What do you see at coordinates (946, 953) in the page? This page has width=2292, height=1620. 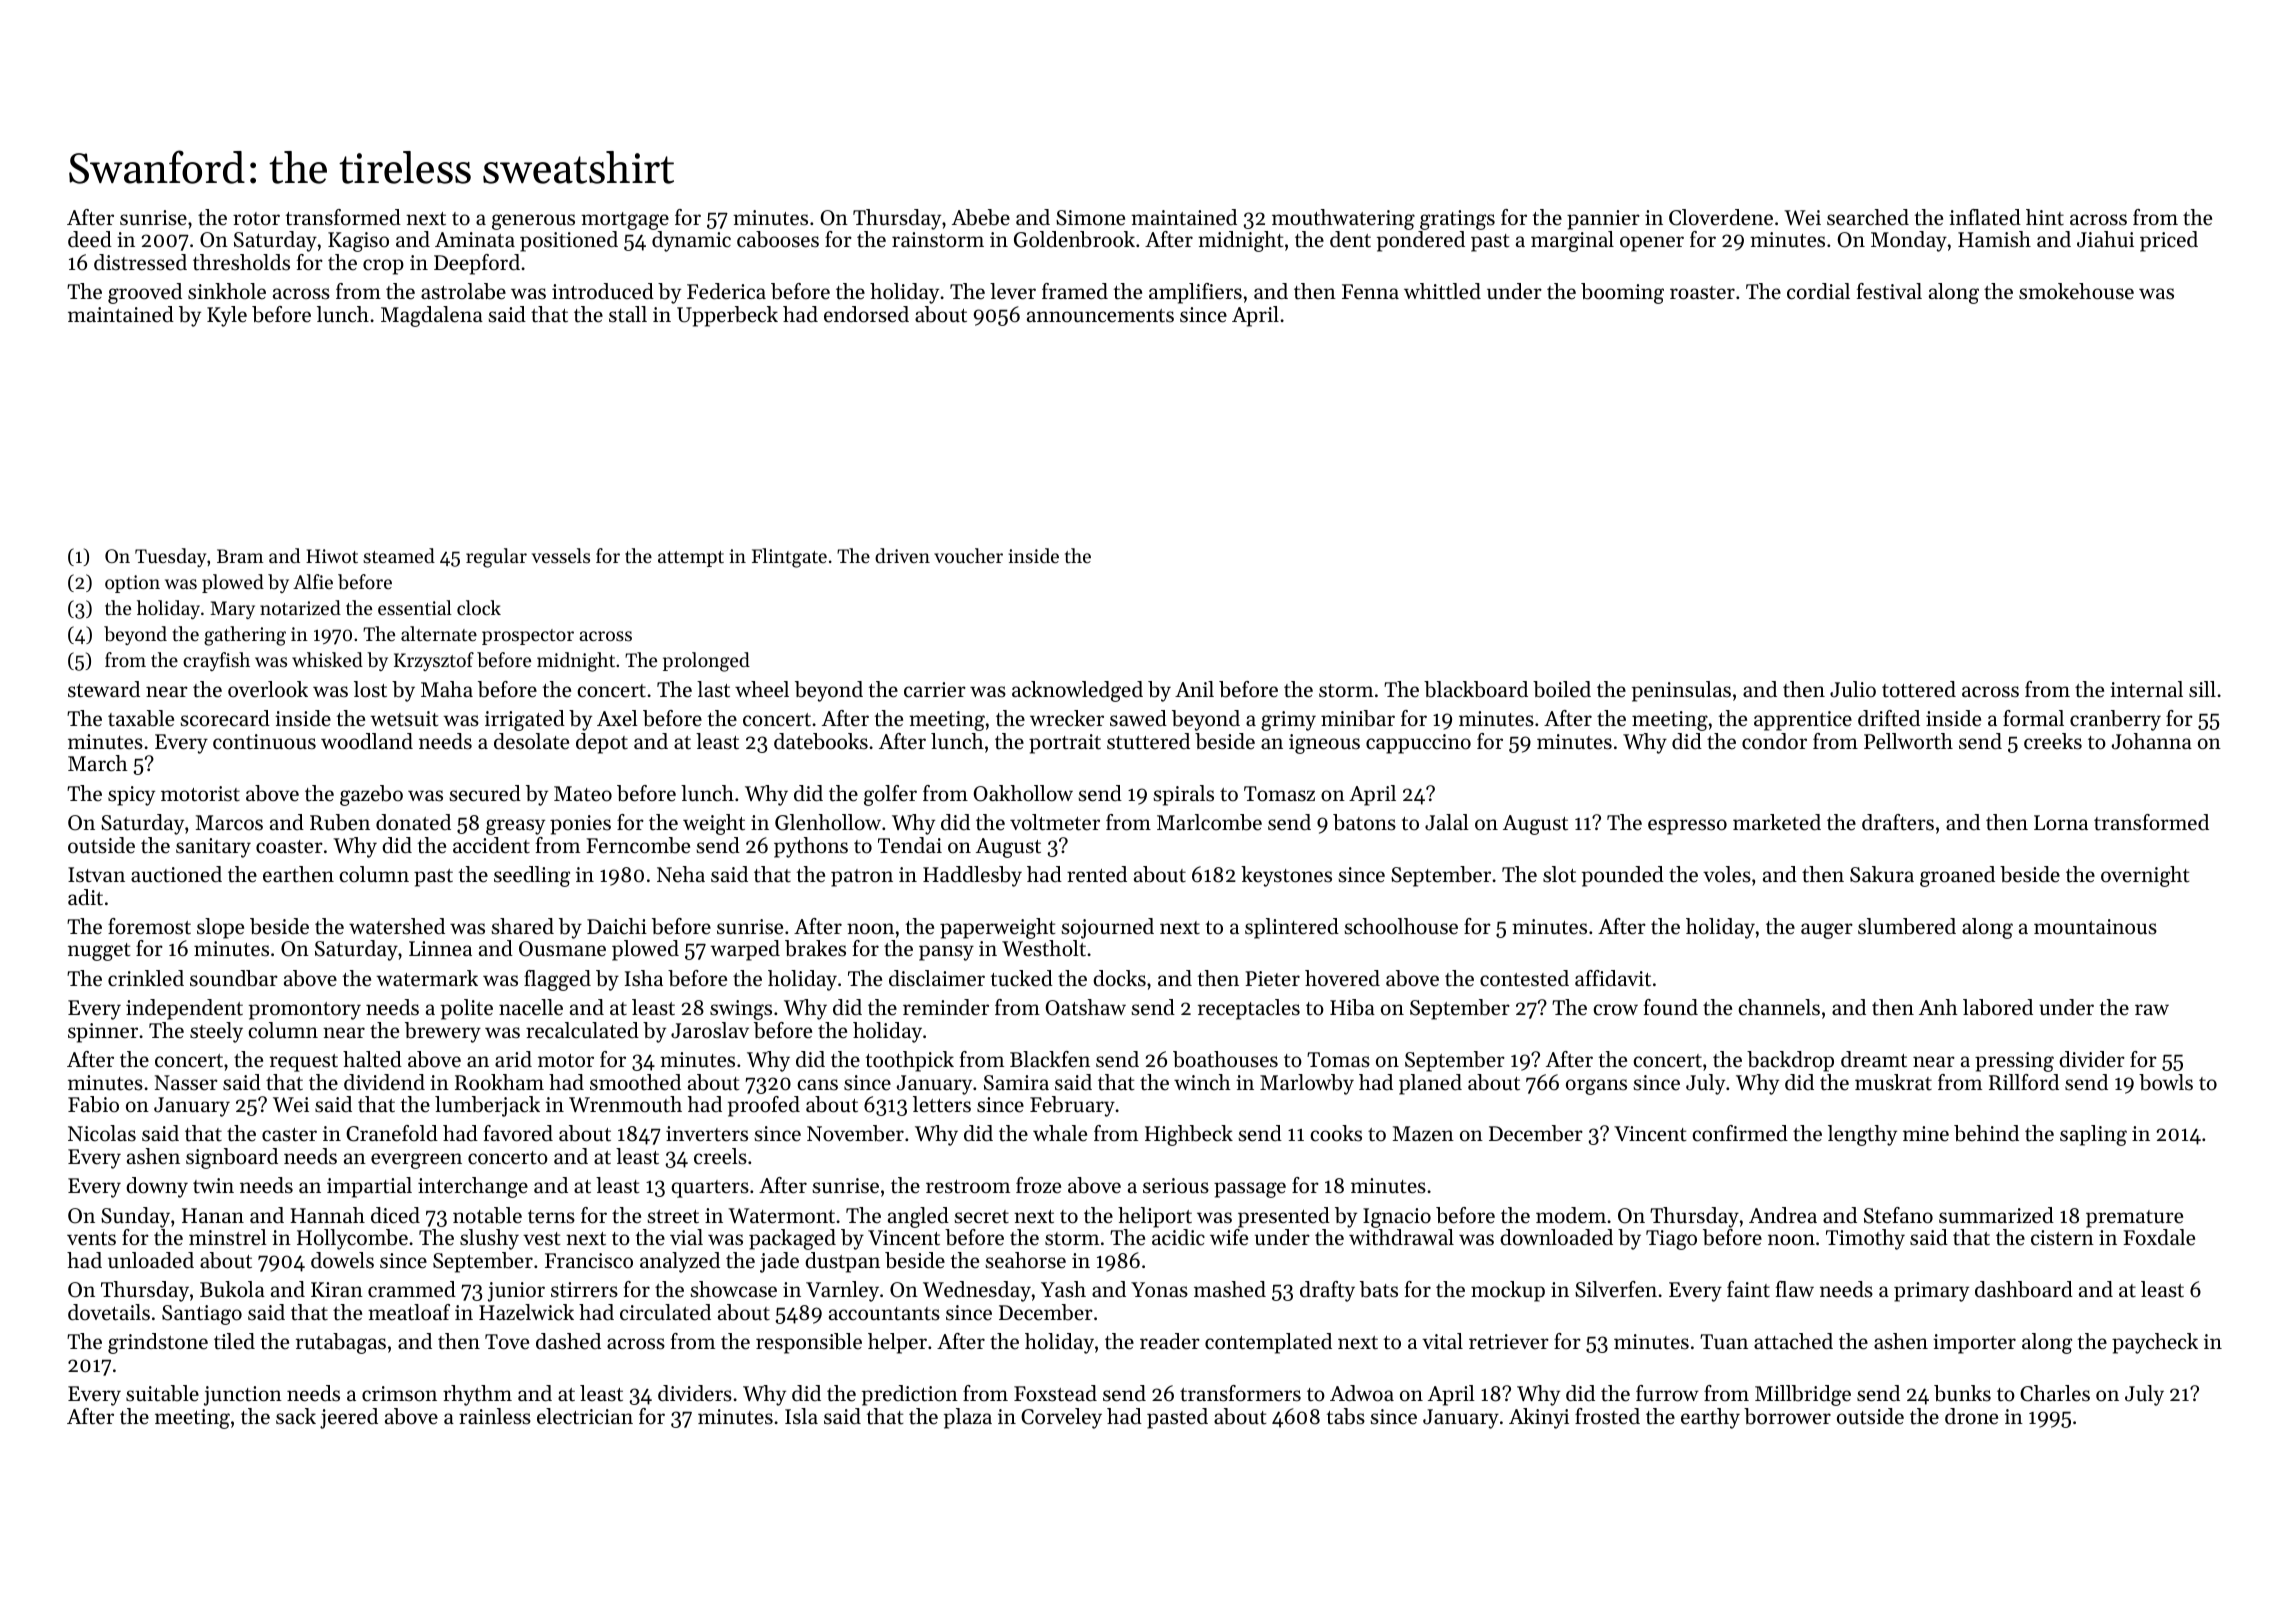 I see `pansy` at bounding box center [946, 953].
